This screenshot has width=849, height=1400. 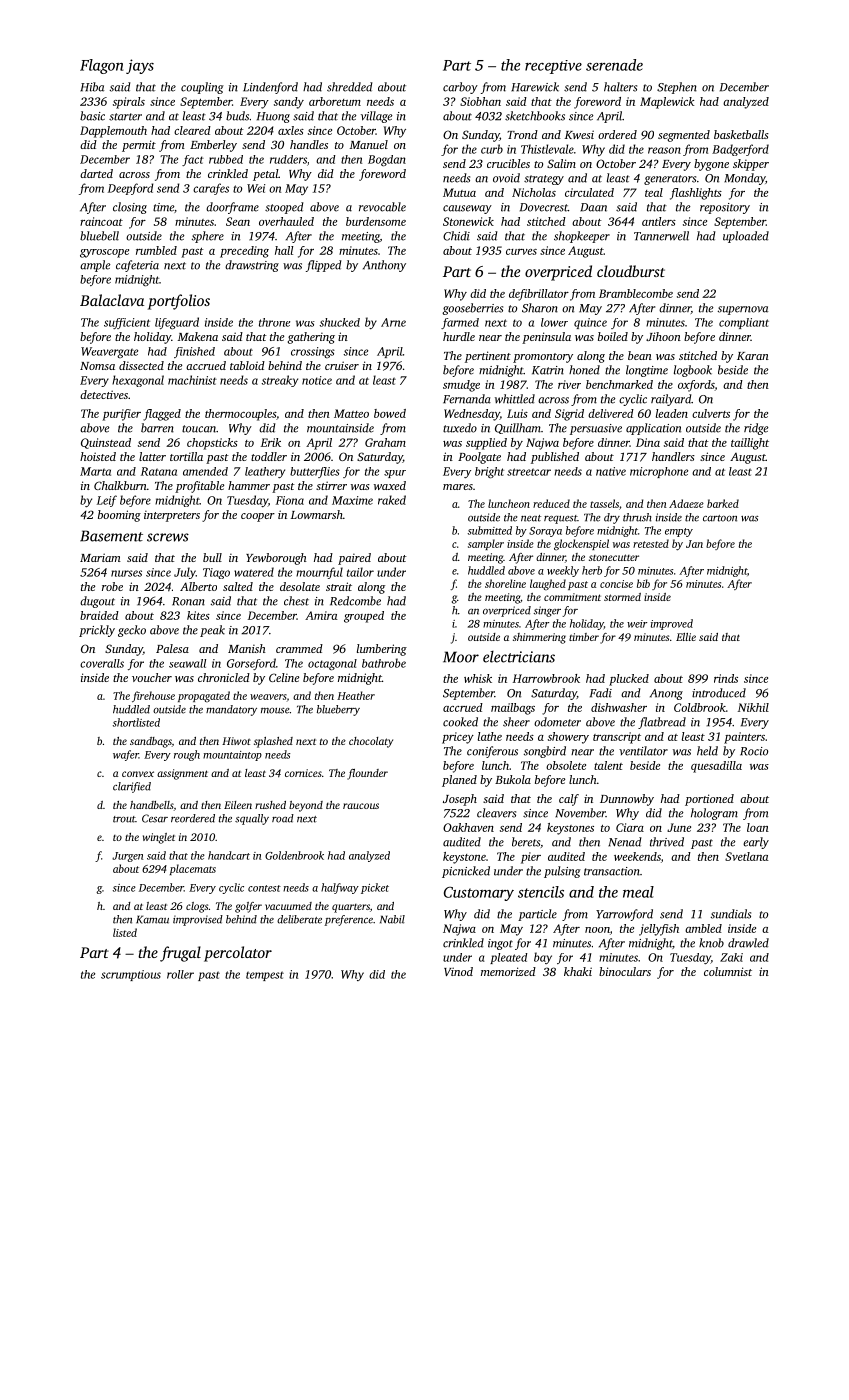 What do you see at coordinates (232, 756) in the screenshot?
I see `mountaintop` at bounding box center [232, 756].
